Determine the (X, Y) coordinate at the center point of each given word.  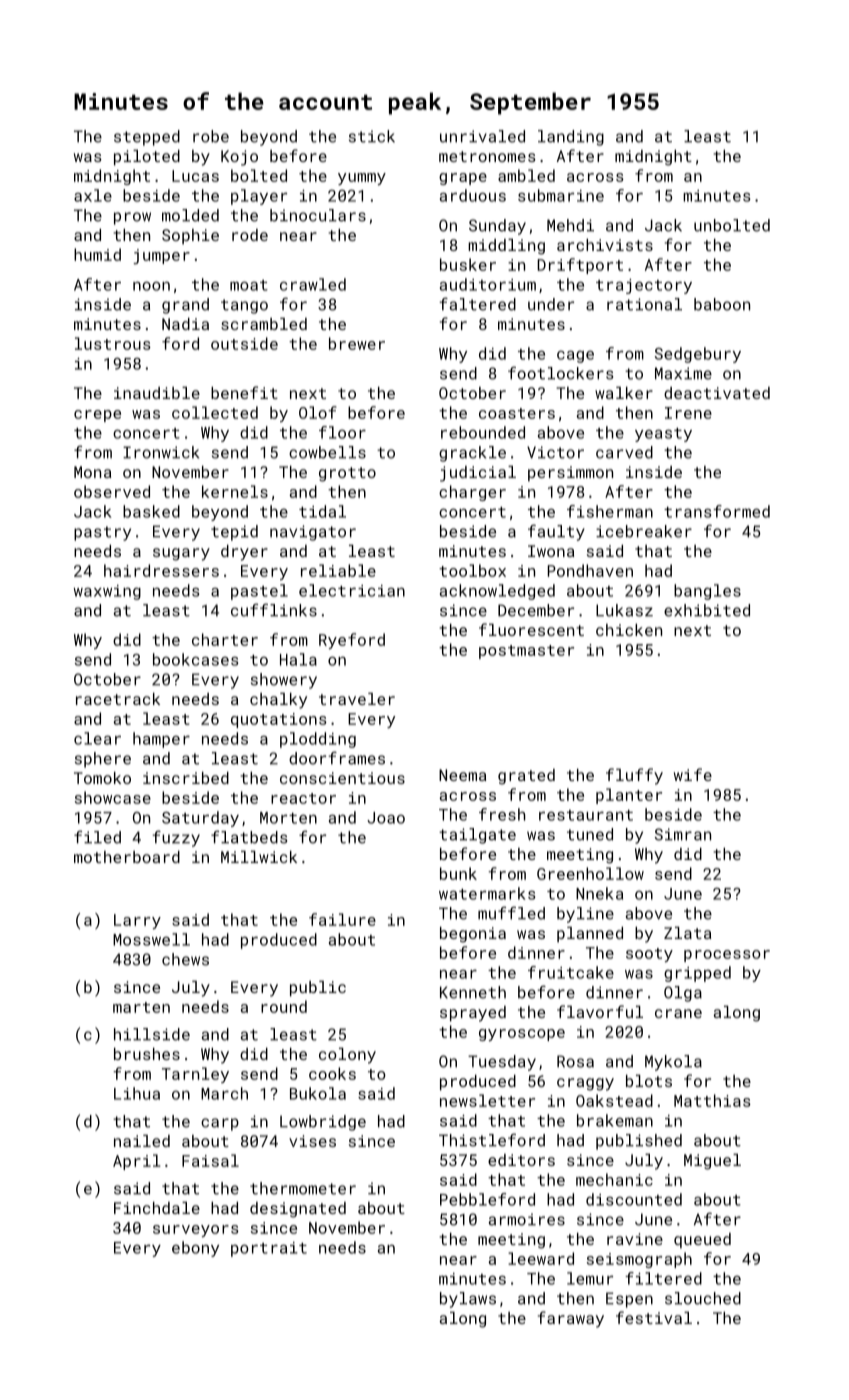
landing (571, 138)
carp (220, 1124)
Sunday (497, 227)
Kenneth (473, 992)
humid (97, 254)
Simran (683, 834)
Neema (462, 775)
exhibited (707, 610)
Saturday (200, 819)
